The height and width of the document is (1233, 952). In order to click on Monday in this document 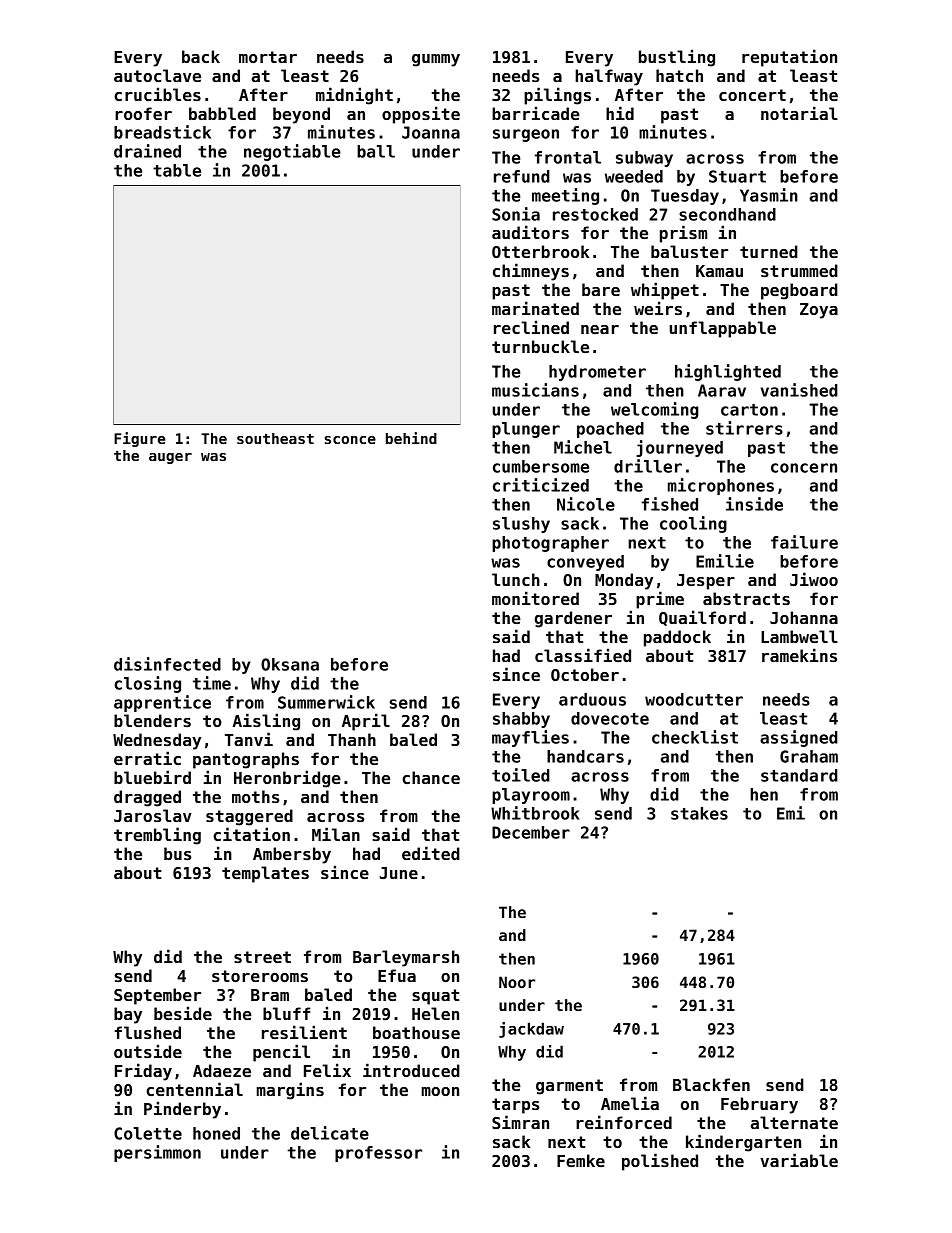, I will do `click(624, 581)`.
